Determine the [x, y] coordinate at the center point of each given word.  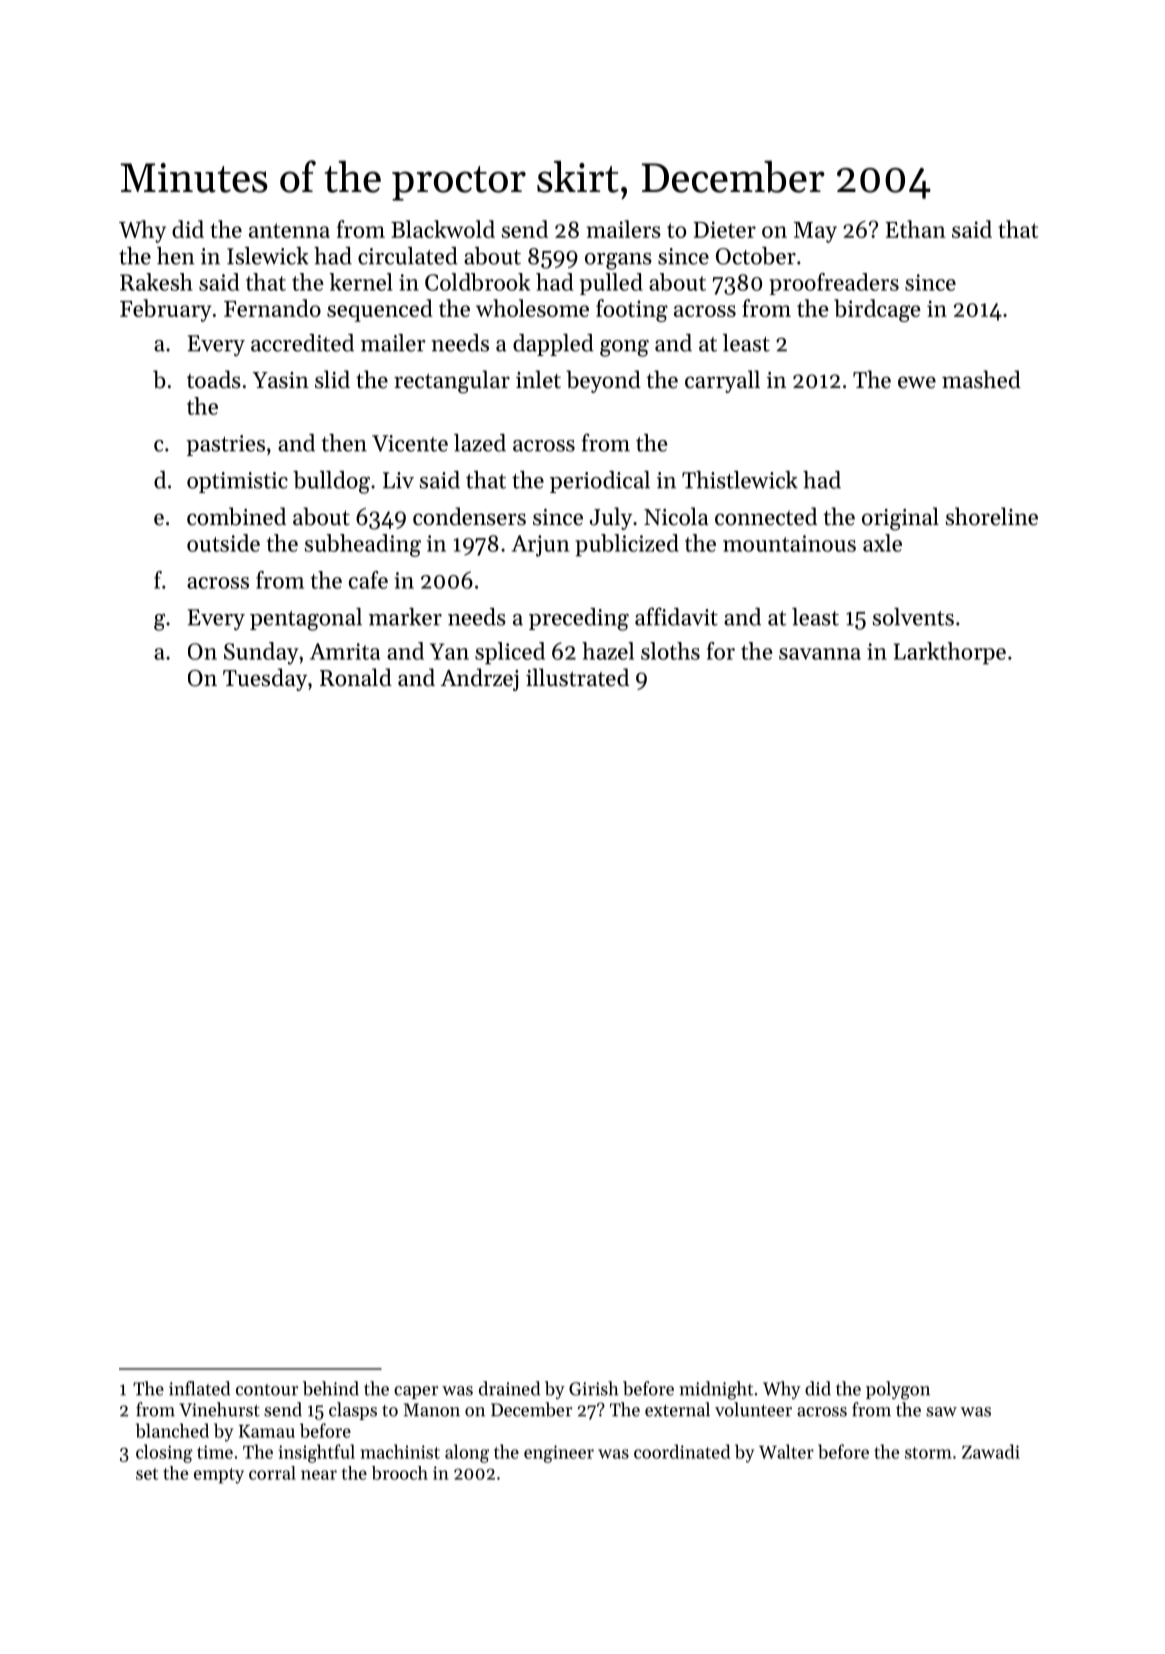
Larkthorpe [950, 653]
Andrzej [479, 679]
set [147, 1474]
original [900, 519]
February [166, 310]
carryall [722, 381]
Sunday [261, 653]
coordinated [682, 1451]
